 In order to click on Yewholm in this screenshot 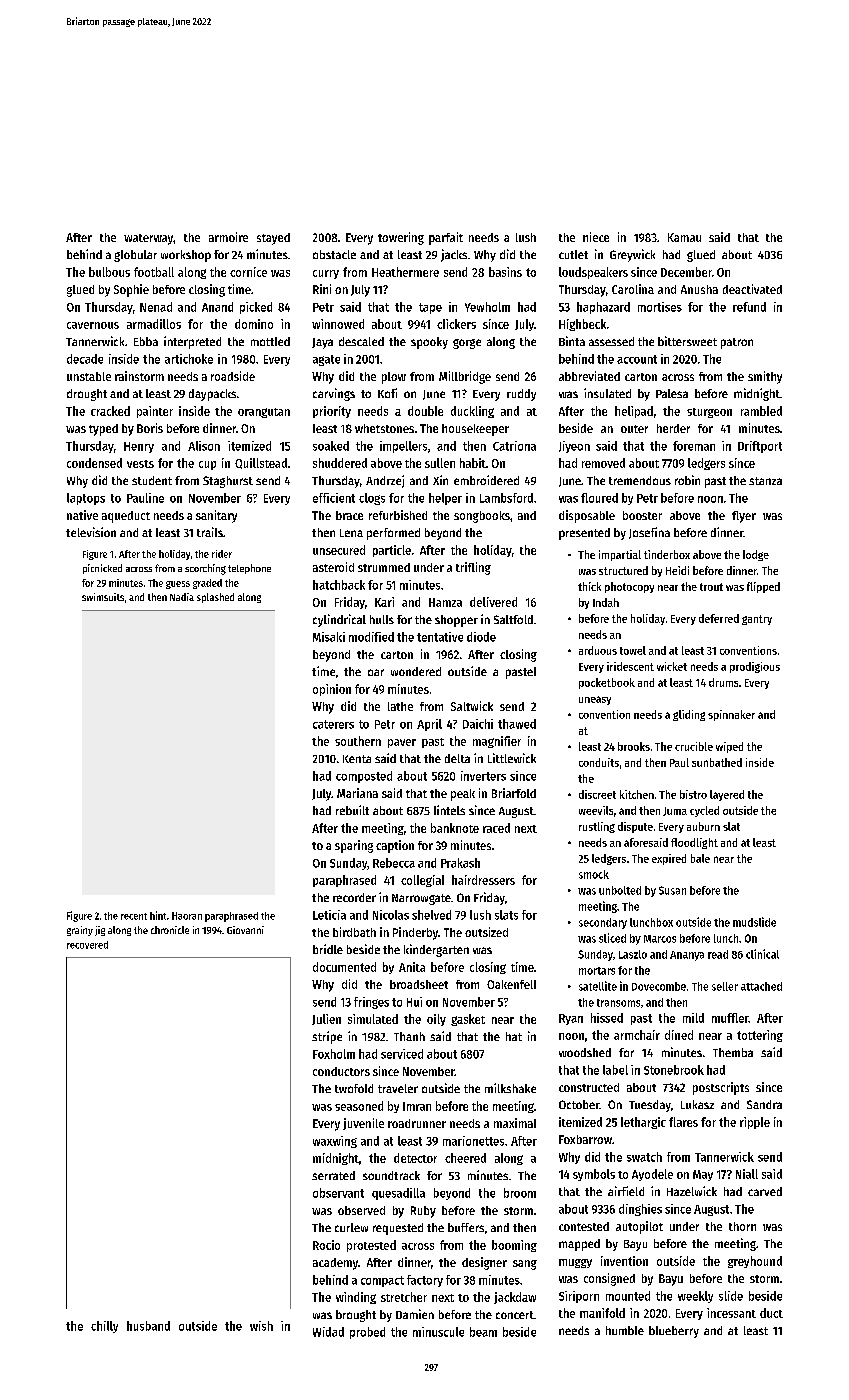, I will do `click(487, 307)`.
